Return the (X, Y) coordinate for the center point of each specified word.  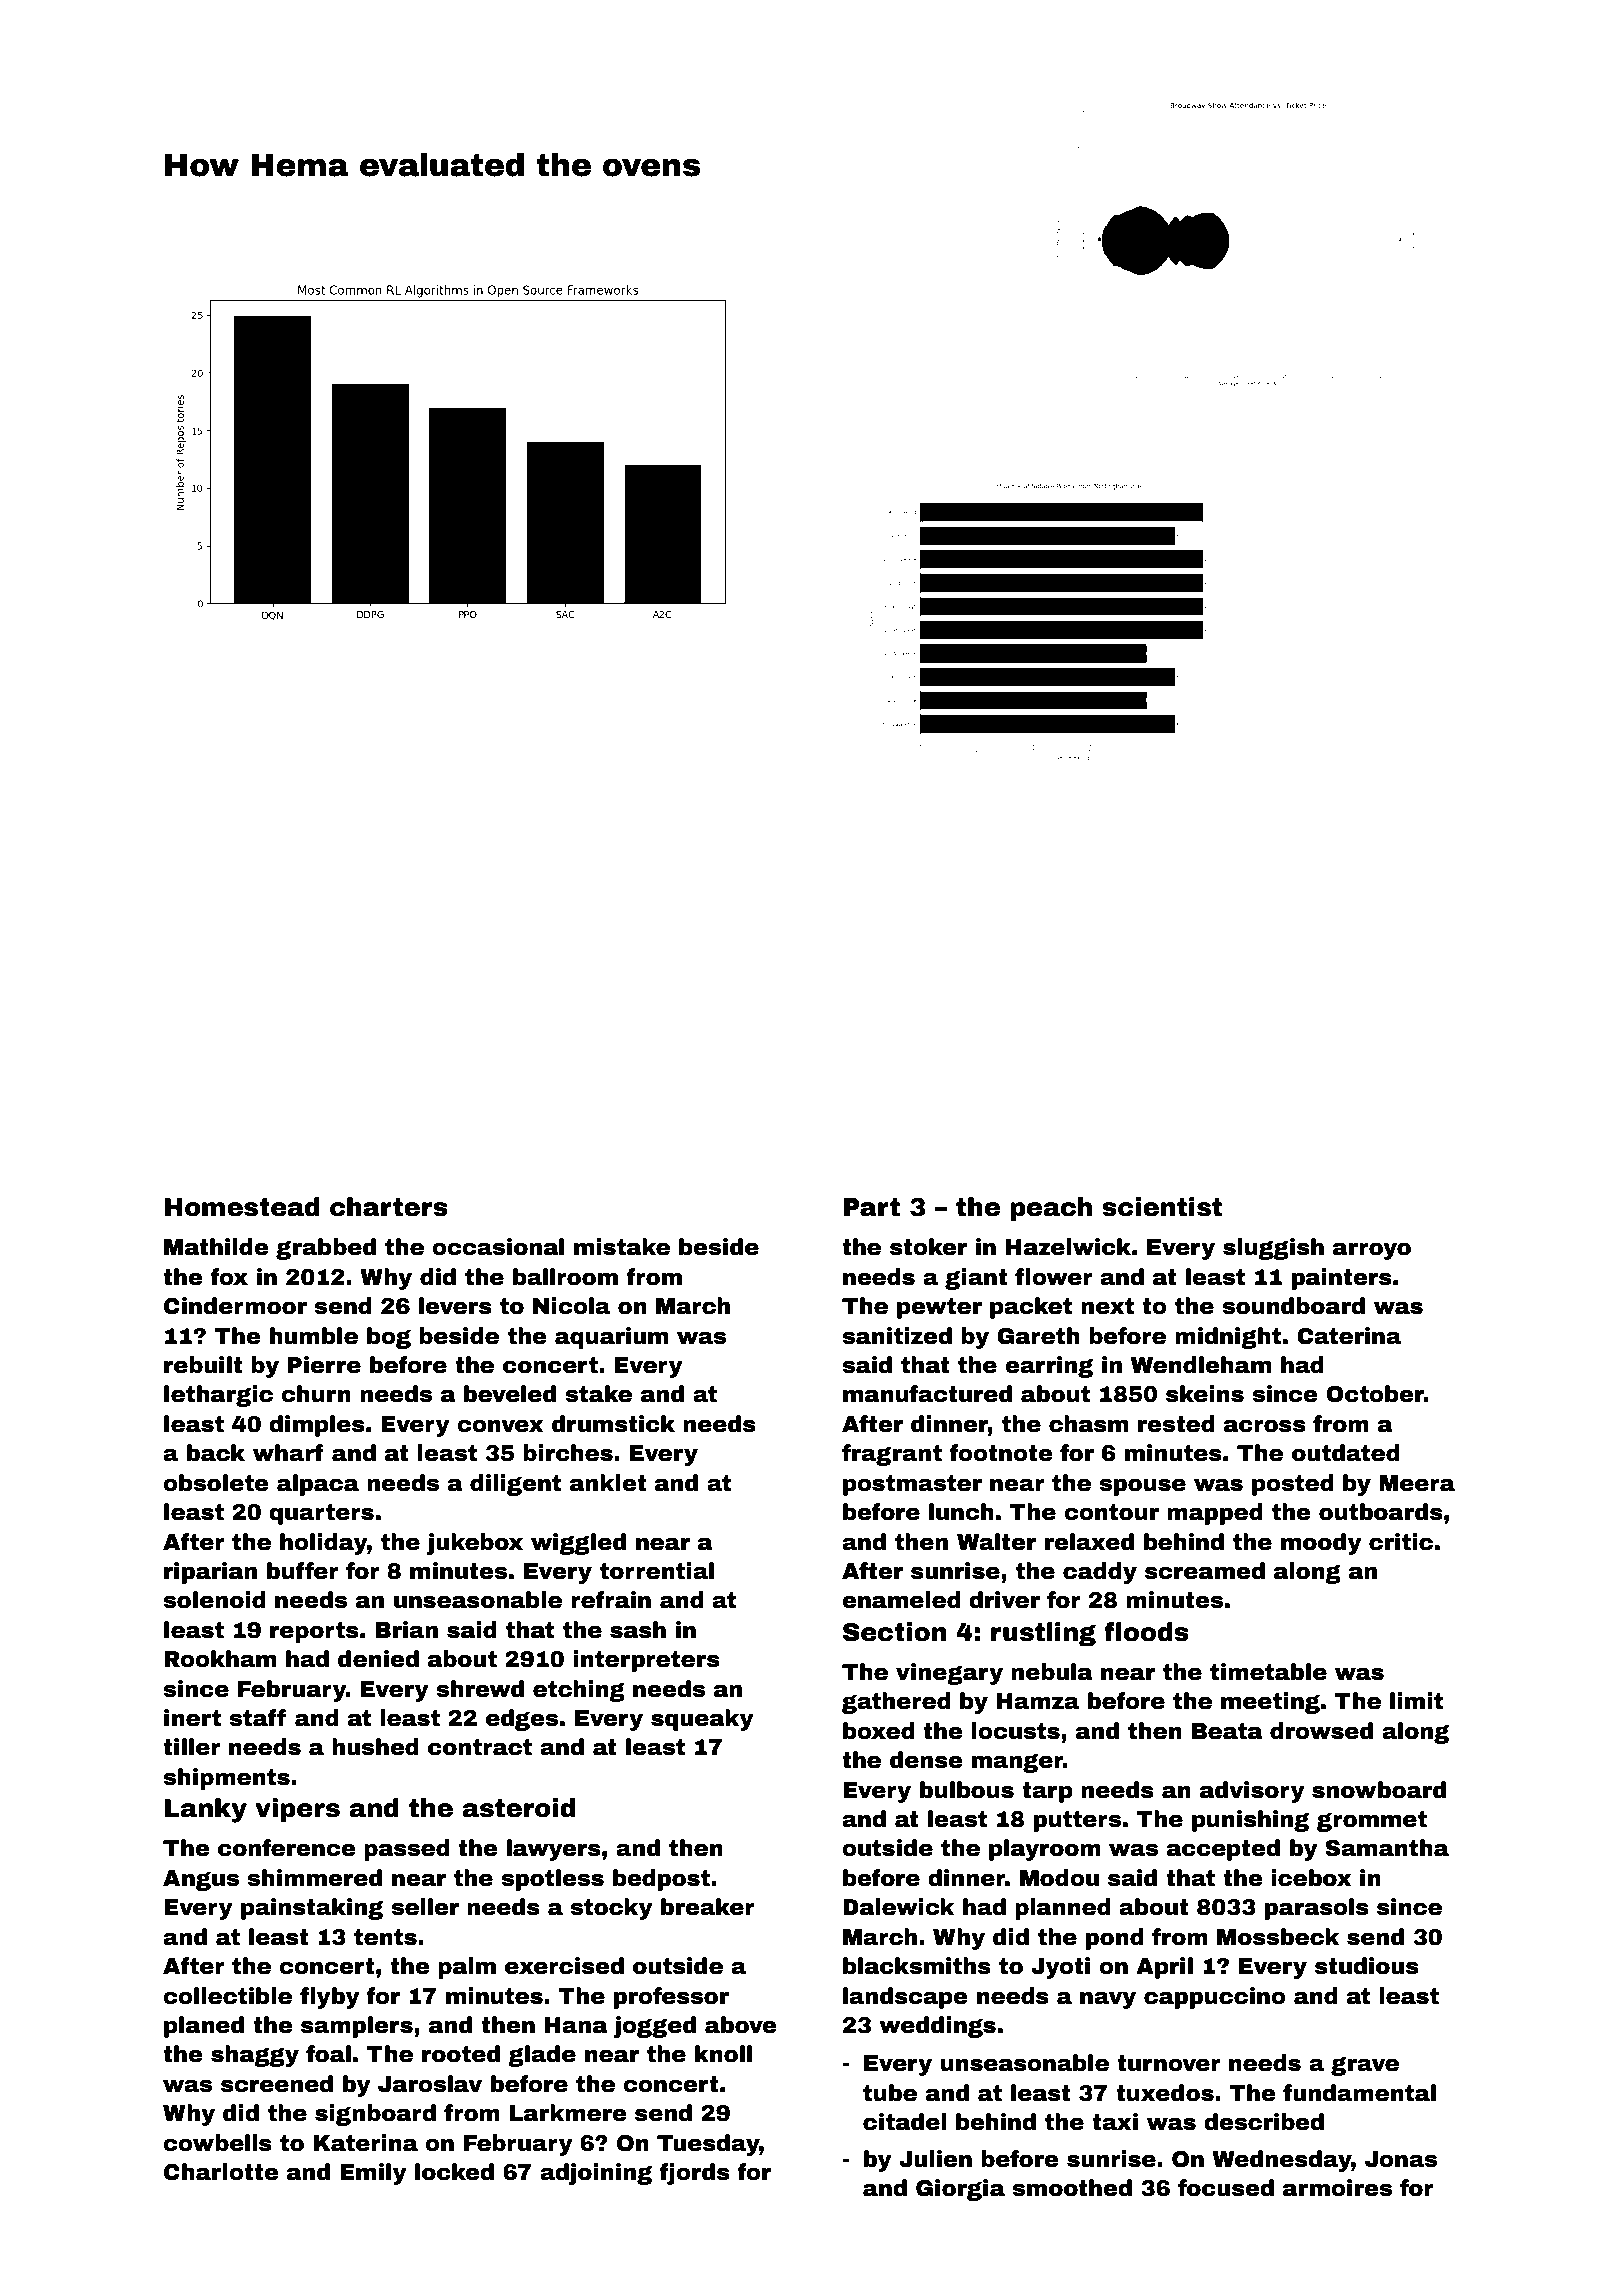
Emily (373, 2174)
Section (894, 1632)
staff (257, 1718)
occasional (498, 1247)
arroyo (1372, 1251)
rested (1176, 1424)
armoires (1337, 2188)
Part (872, 1207)
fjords (695, 2174)
